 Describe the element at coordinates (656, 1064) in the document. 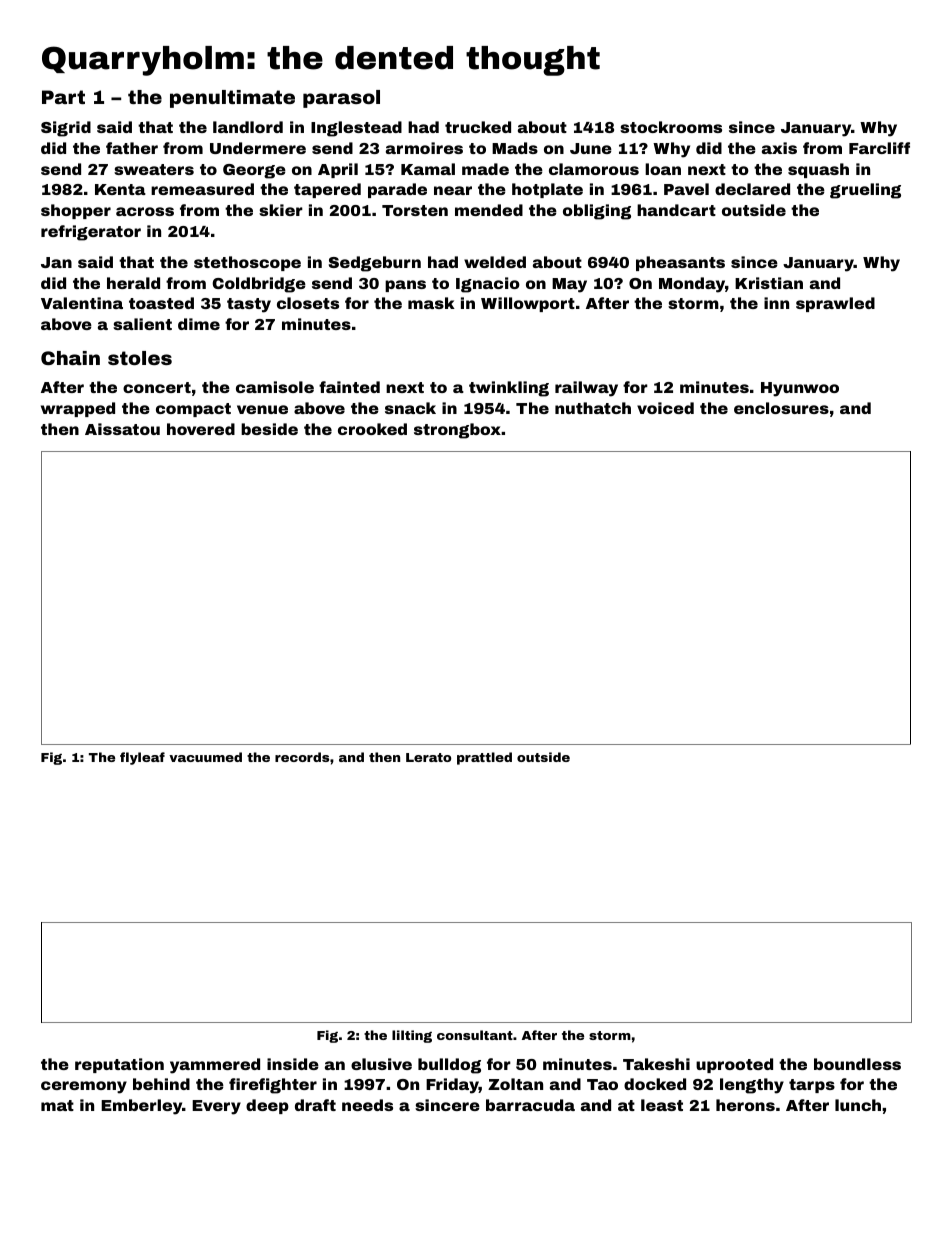

I see `Takeshi` at that location.
